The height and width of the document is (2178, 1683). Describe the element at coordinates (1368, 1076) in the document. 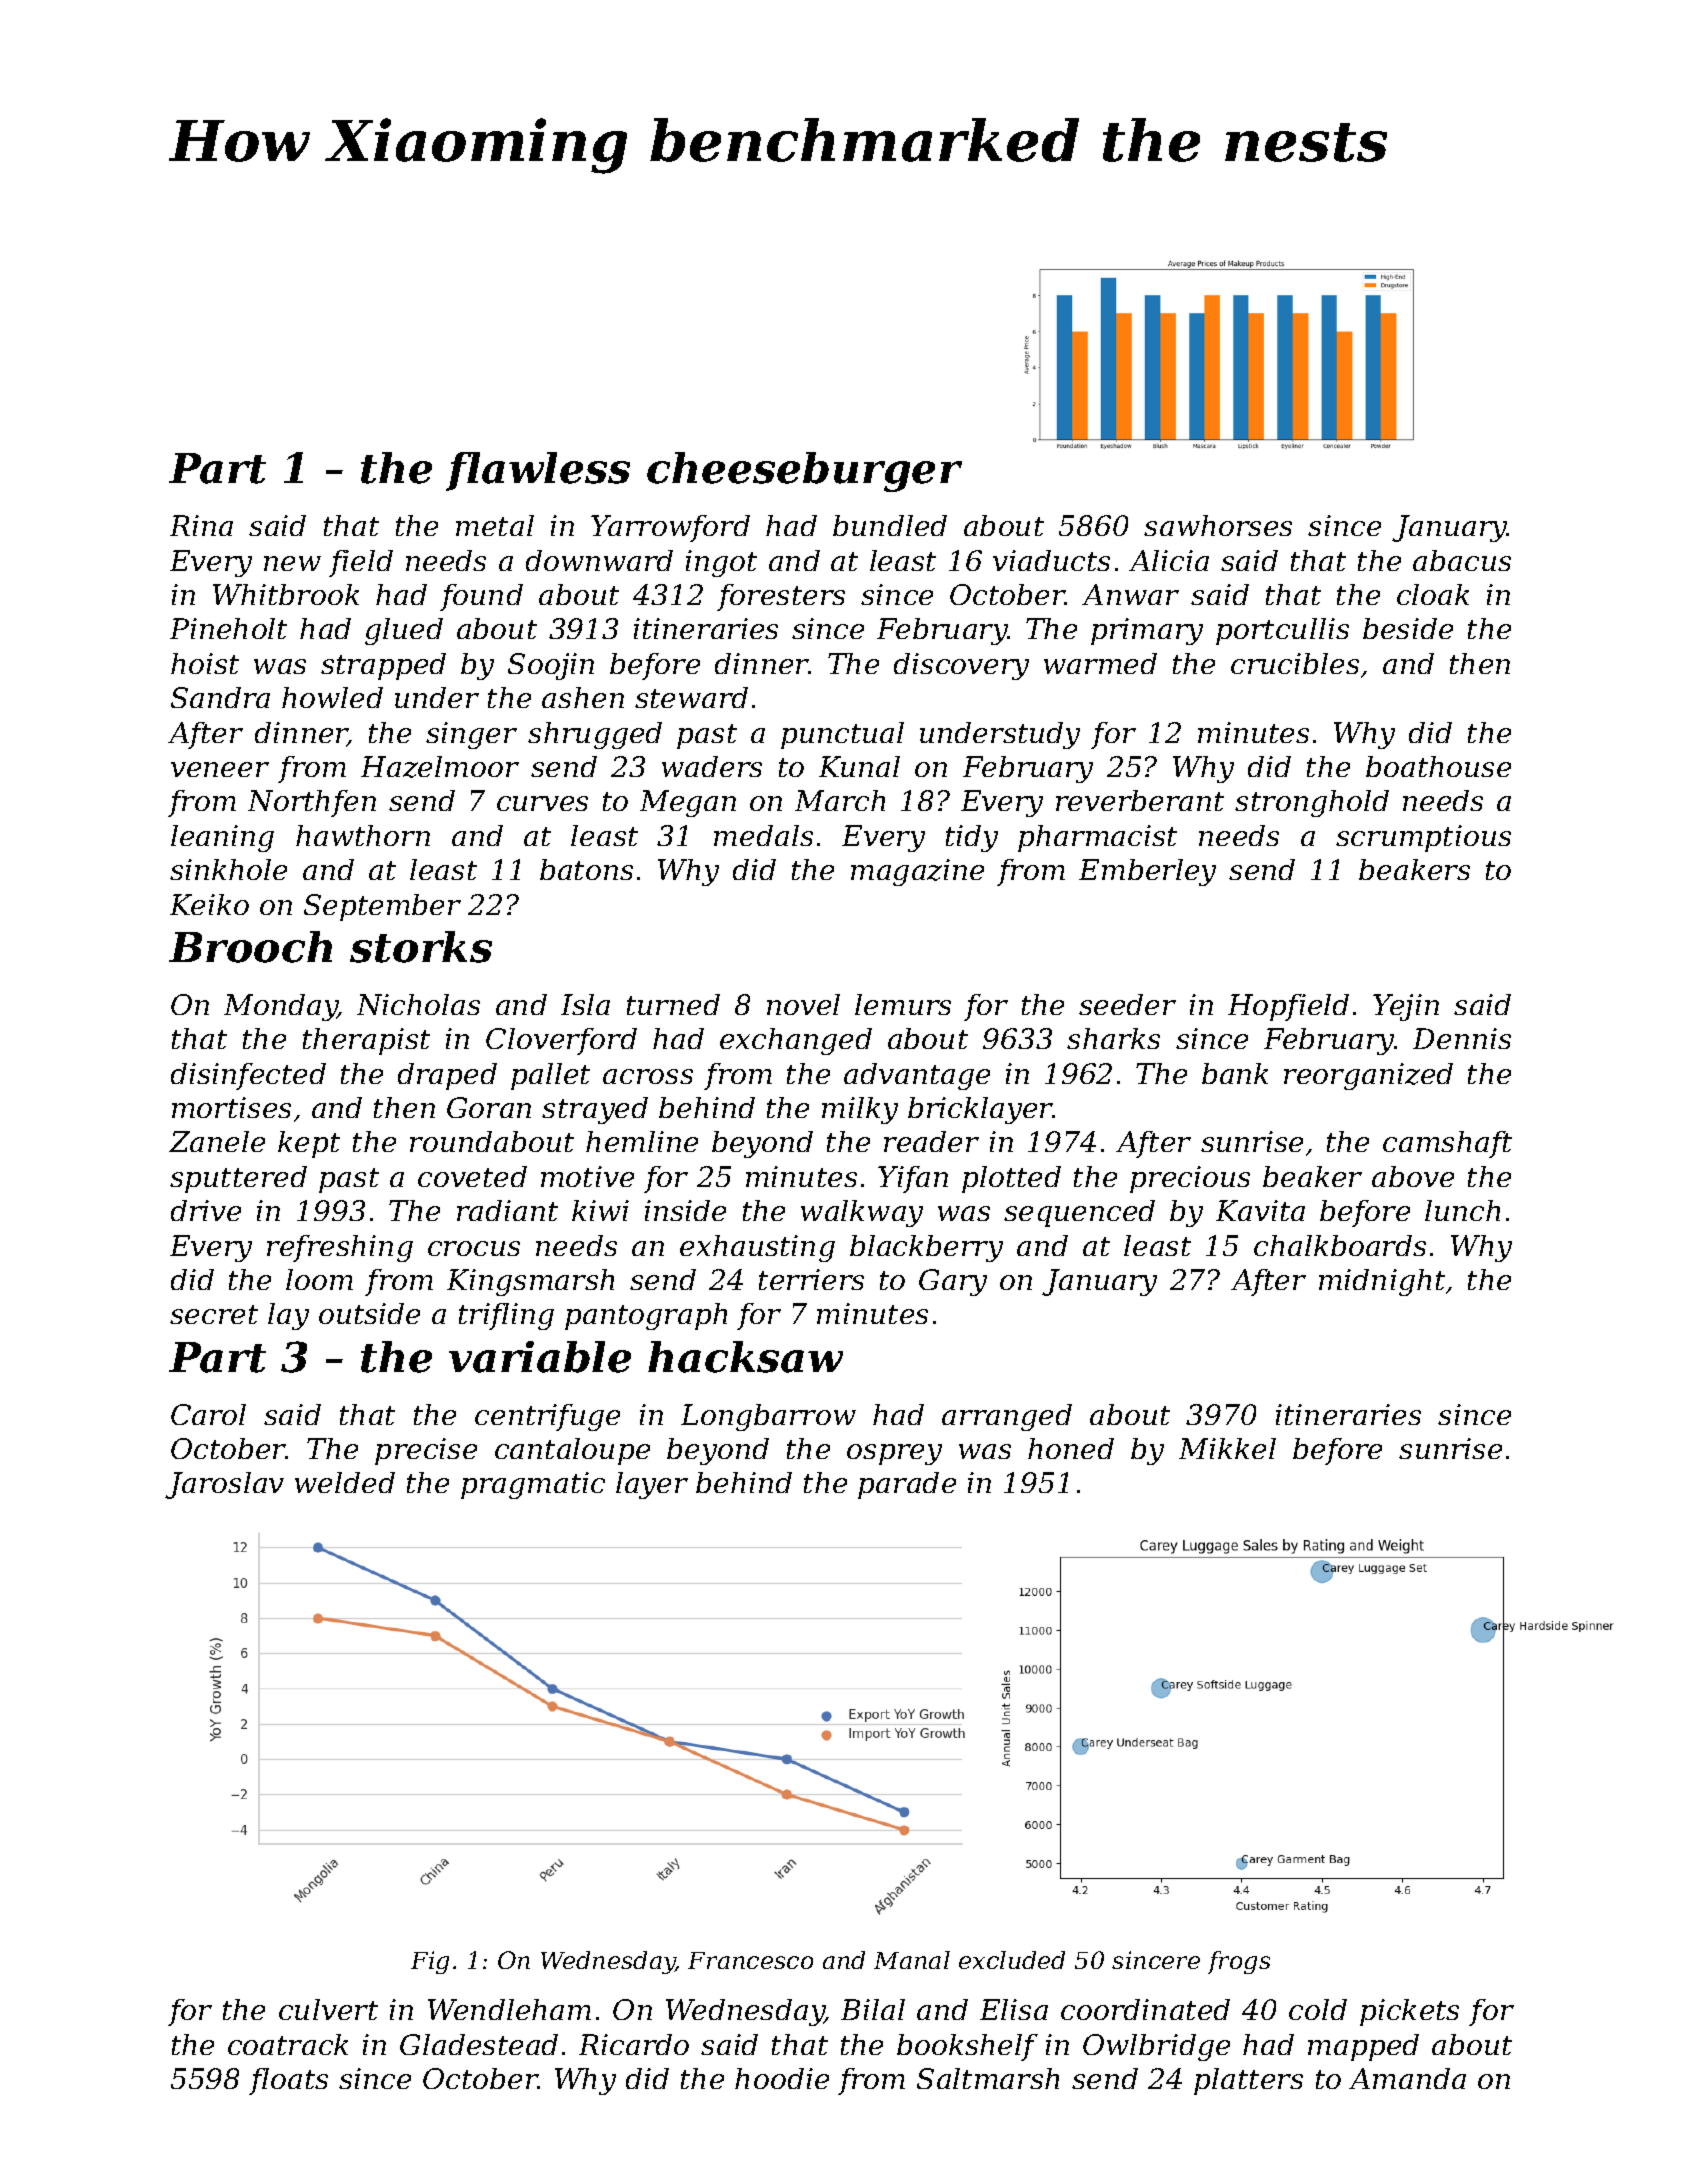

I see `reorganized` at that location.
